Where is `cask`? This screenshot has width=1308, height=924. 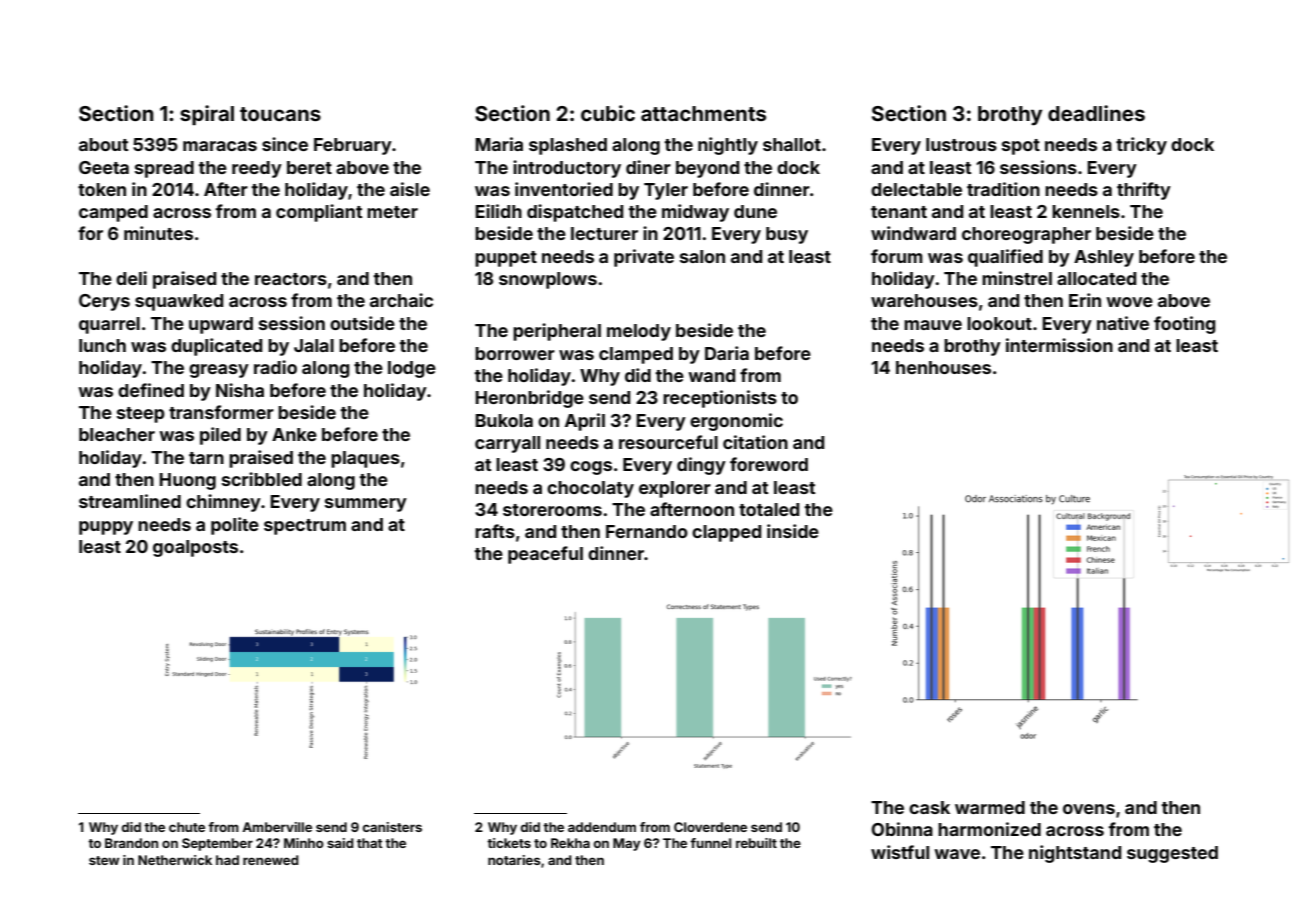
cask is located at coordinates (929, 807).
